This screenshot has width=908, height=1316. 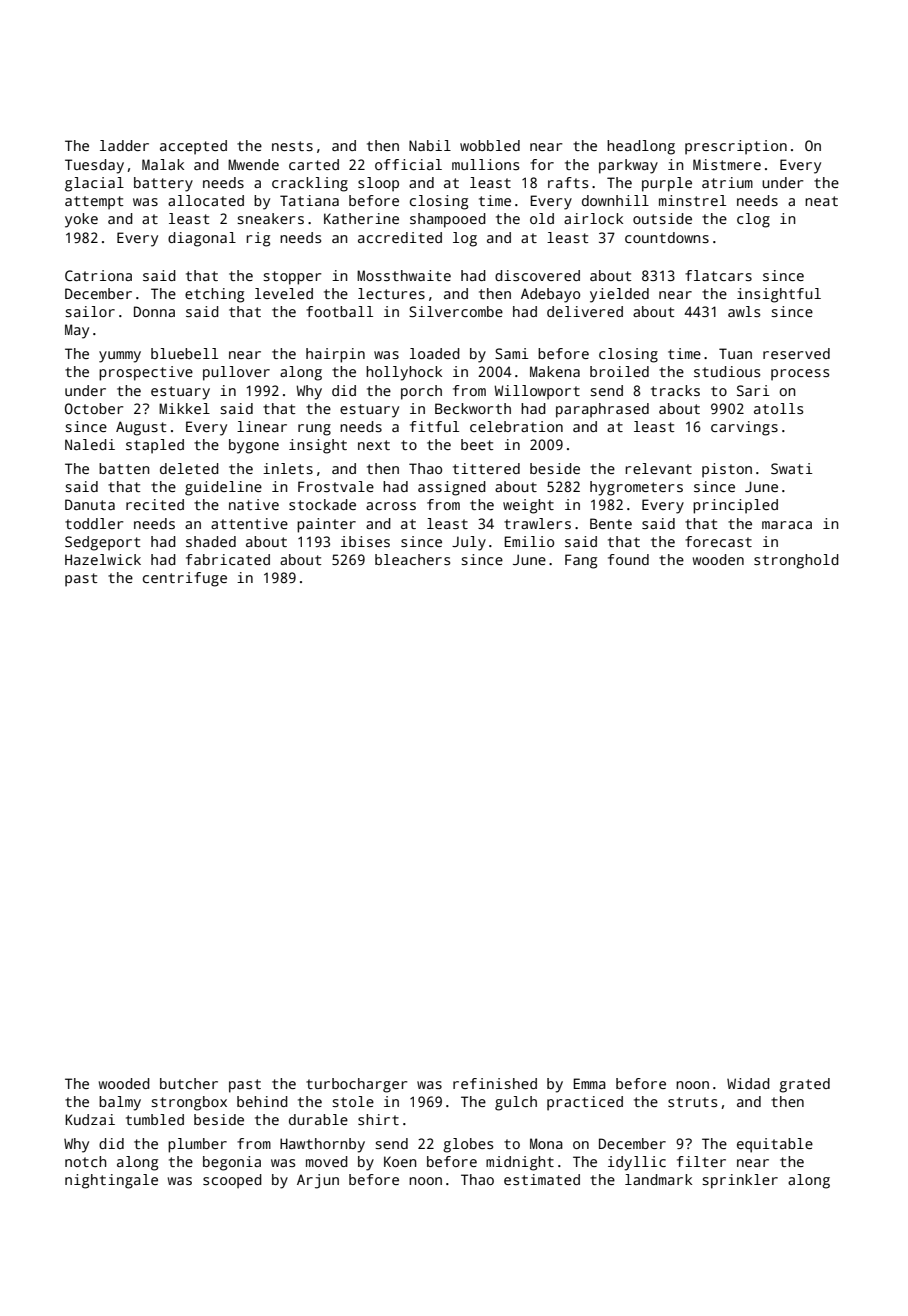 What do you see at coordinates (796, 561) in the screenshot?
I see `stronghold` at bounding box center [796, 561].
